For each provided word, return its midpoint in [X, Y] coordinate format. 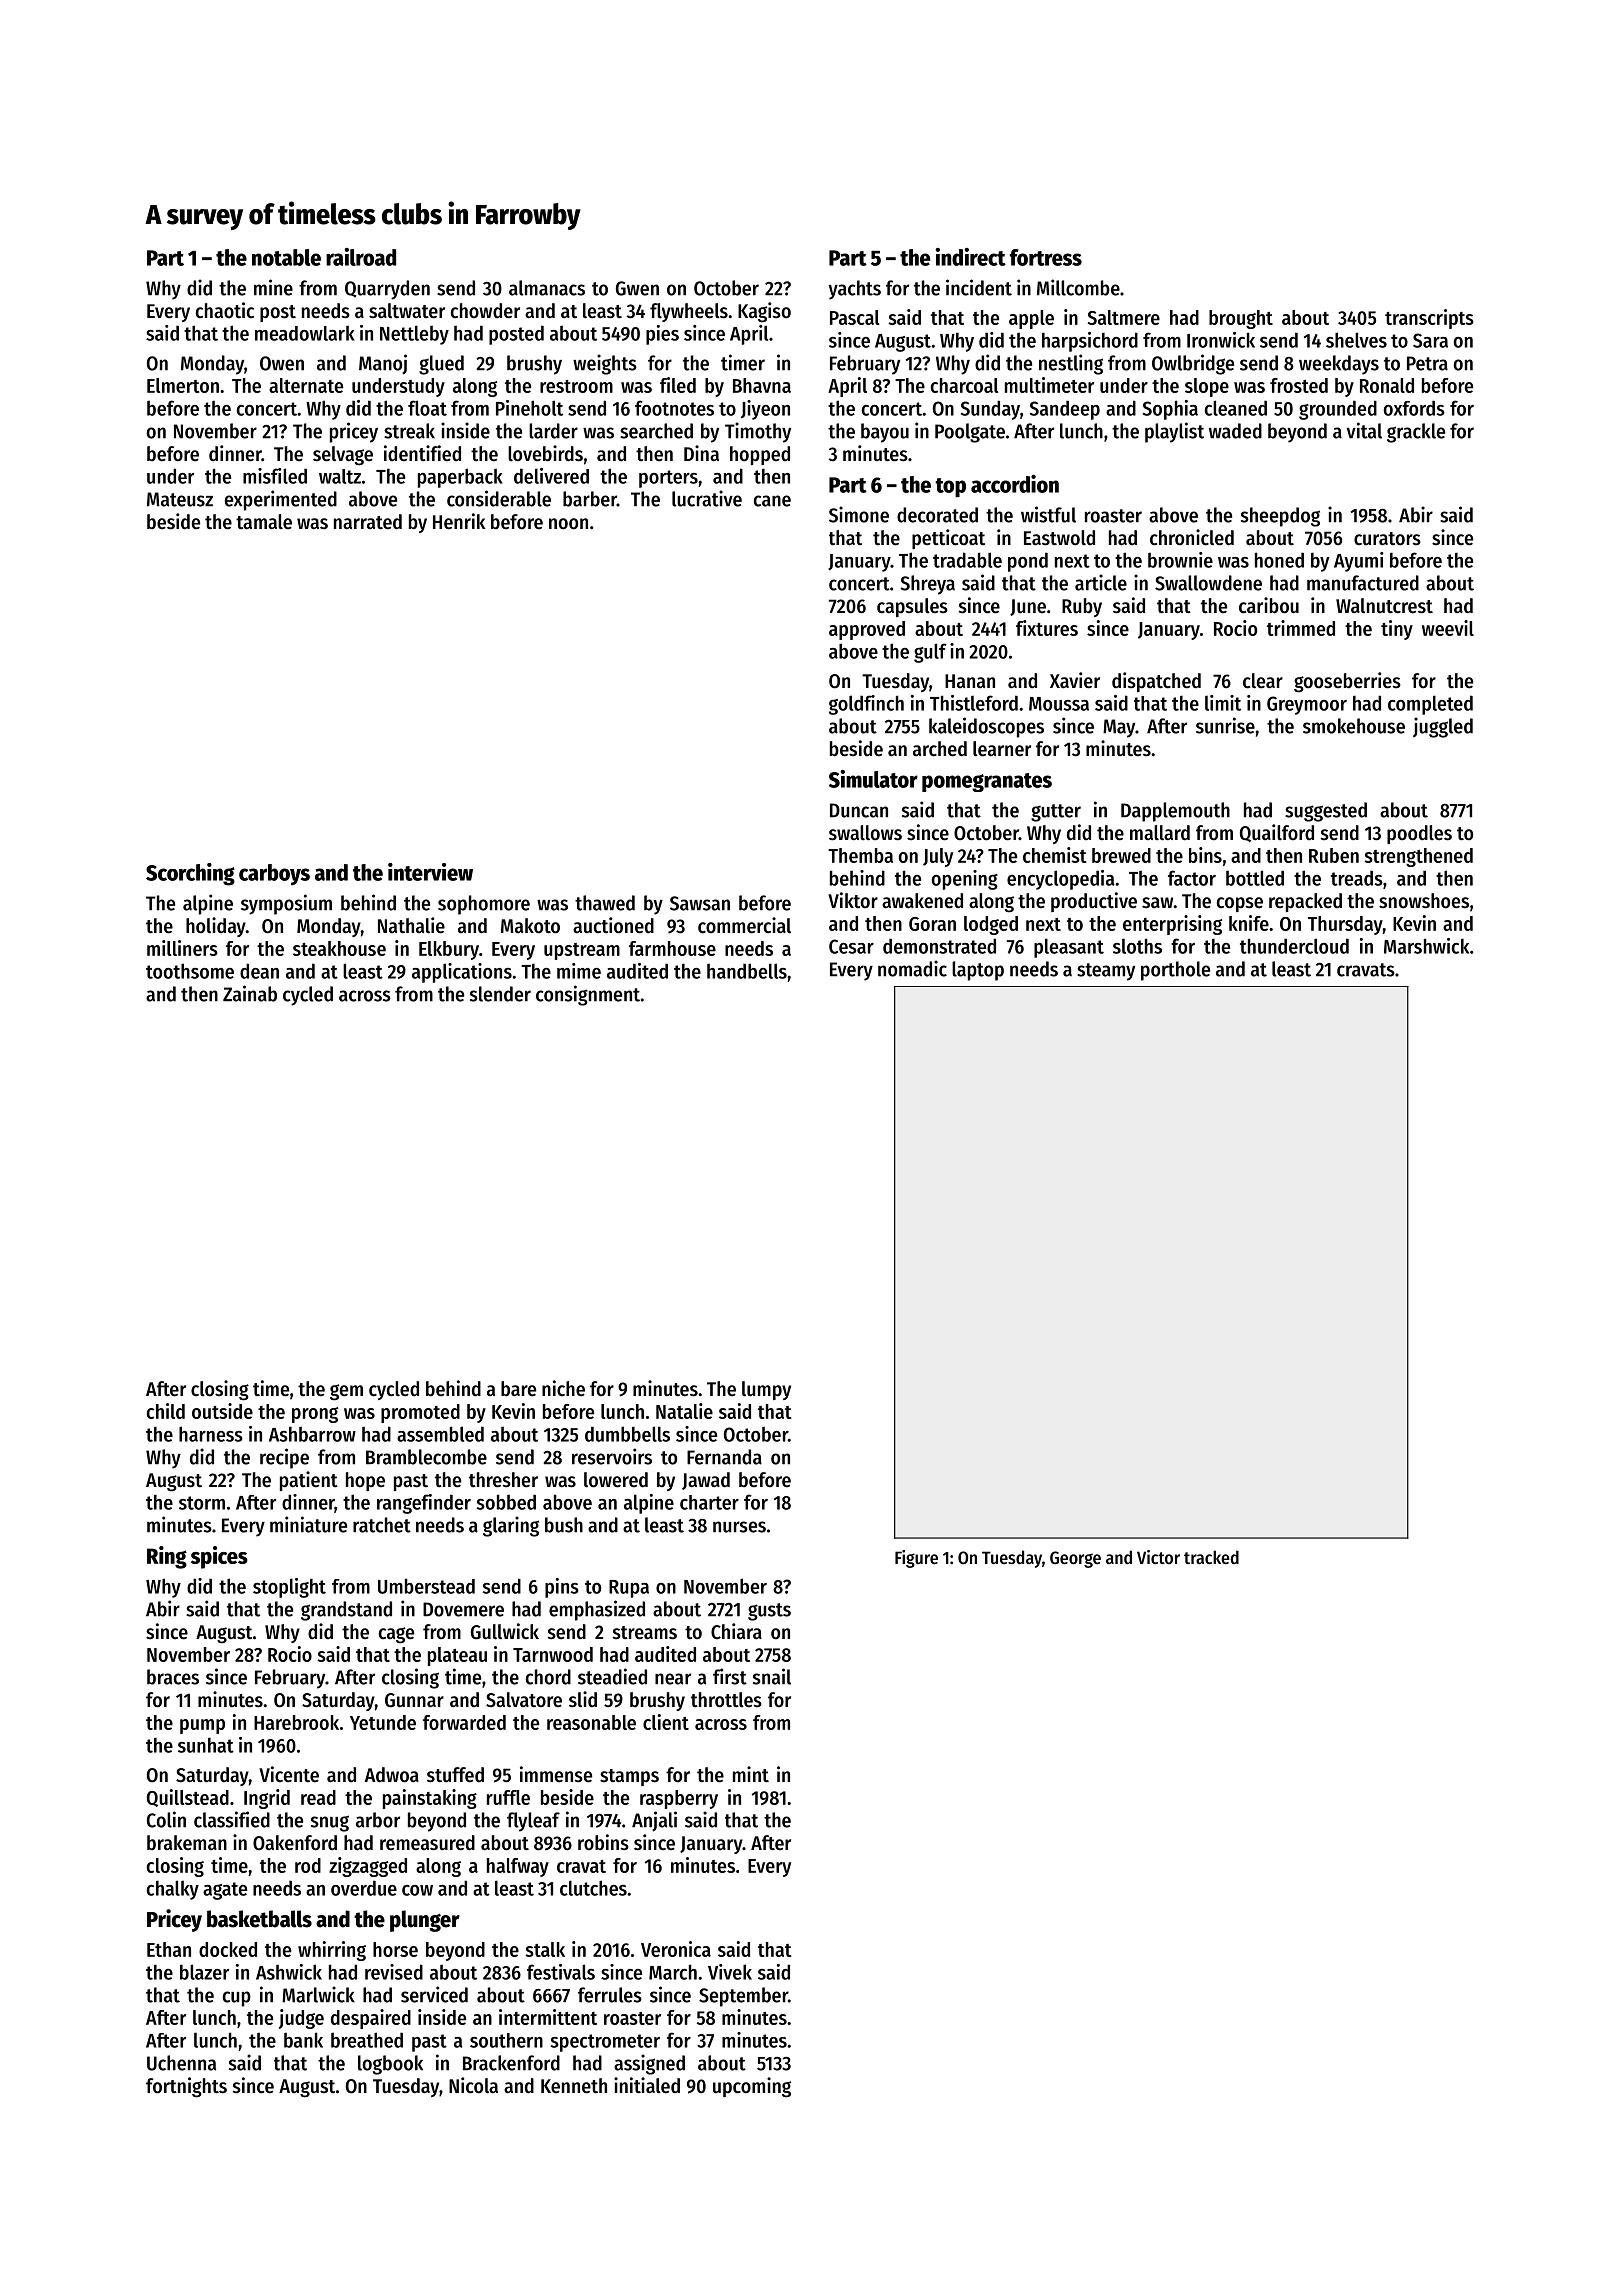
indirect [971, 257]
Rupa [629, 1589]
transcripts [1429, 319]
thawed [605, 903]
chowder [485, 311]
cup [237, 1999]
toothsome [190, 971]
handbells [747, 971]
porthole [1175, 971]
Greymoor [1307, 705]
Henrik [459, 521]
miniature [308, 1524]
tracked [1211, 1557]
